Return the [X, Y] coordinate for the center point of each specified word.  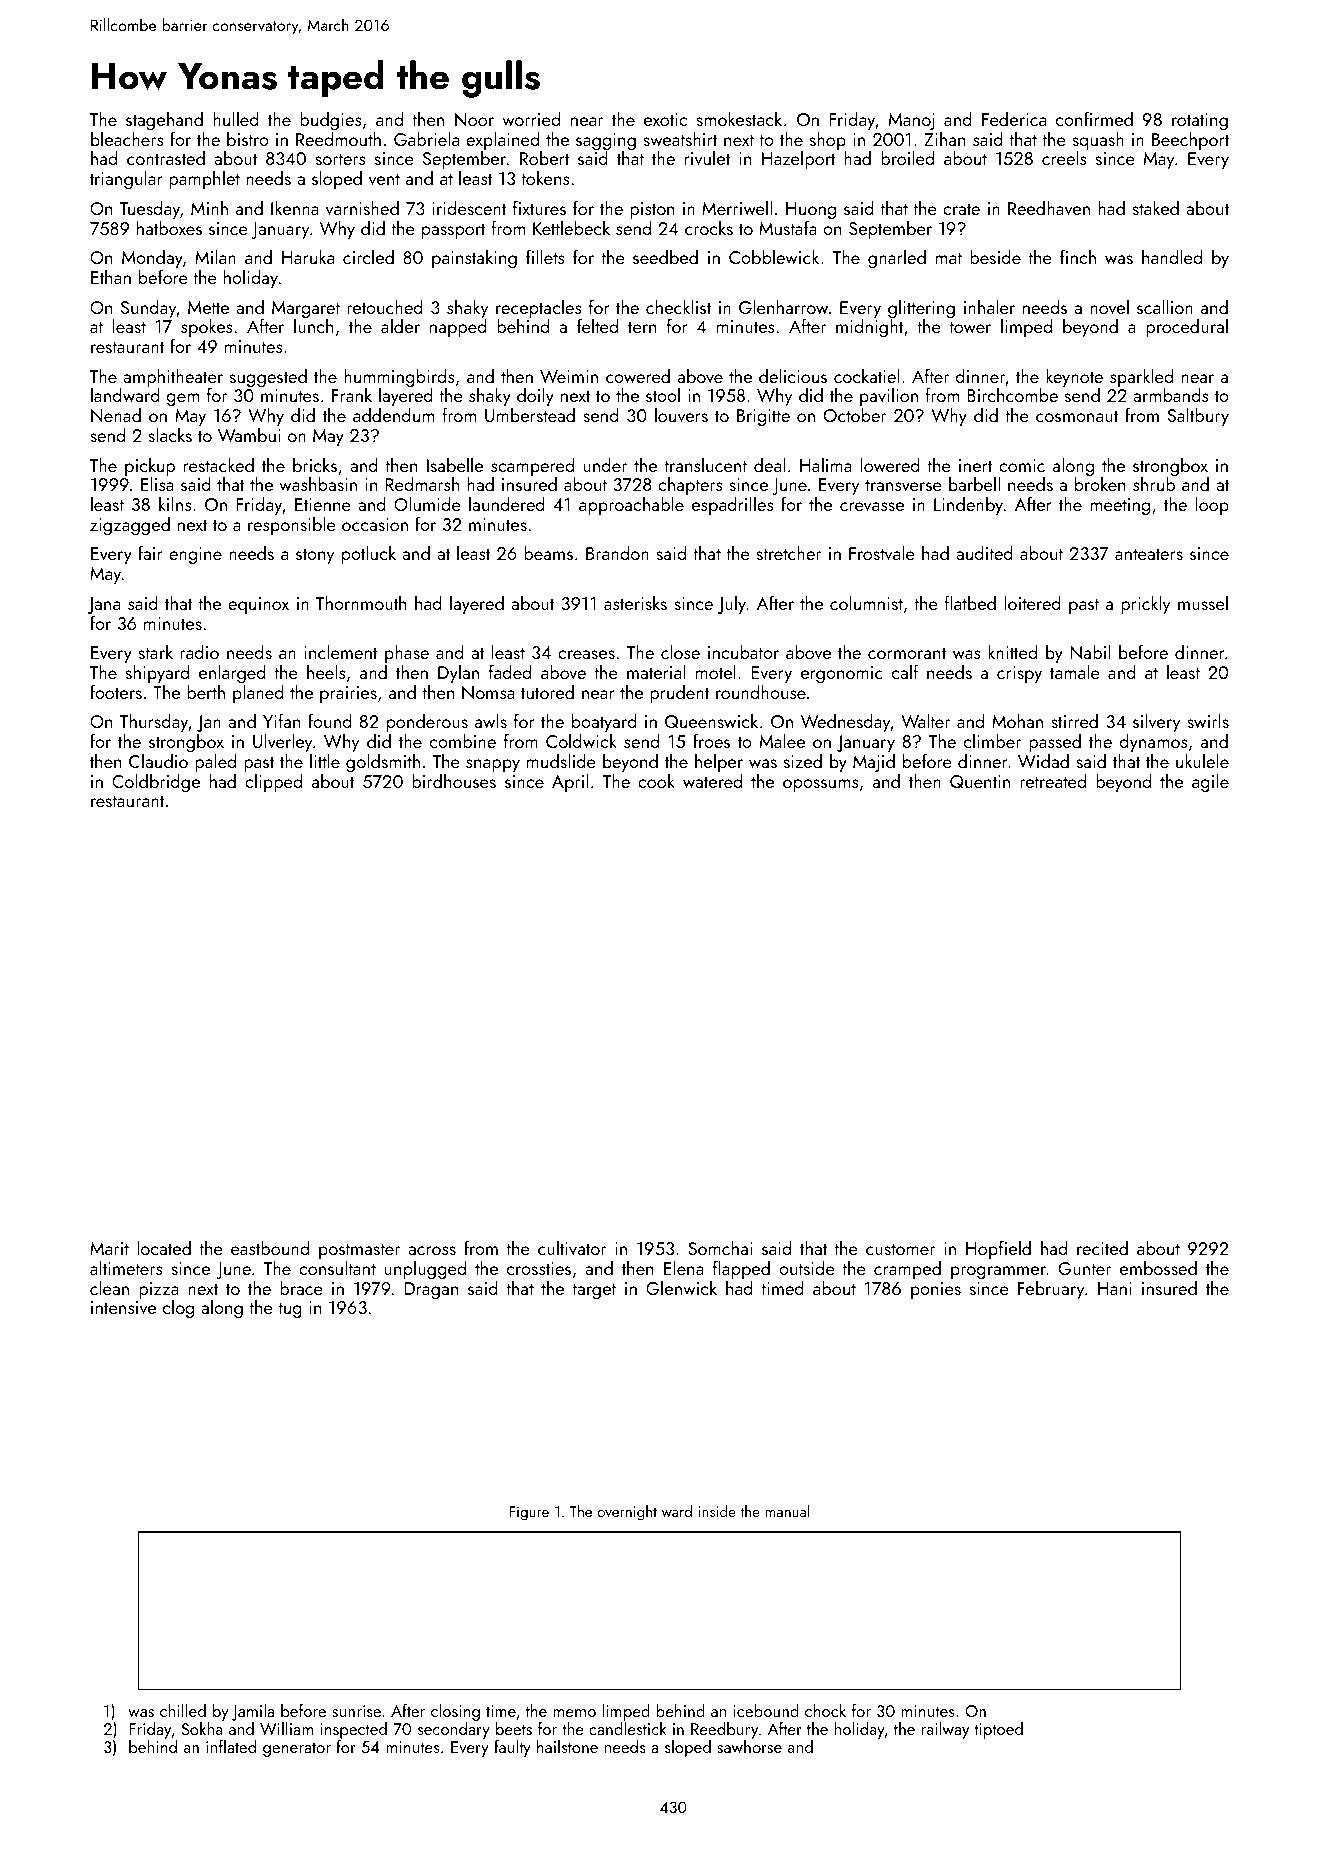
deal [769, 464]
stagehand [164, 121]
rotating [1200, 121]
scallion [1165, 306]
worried [531, 118]
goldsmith [383, 762]
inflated [231, 1746]
